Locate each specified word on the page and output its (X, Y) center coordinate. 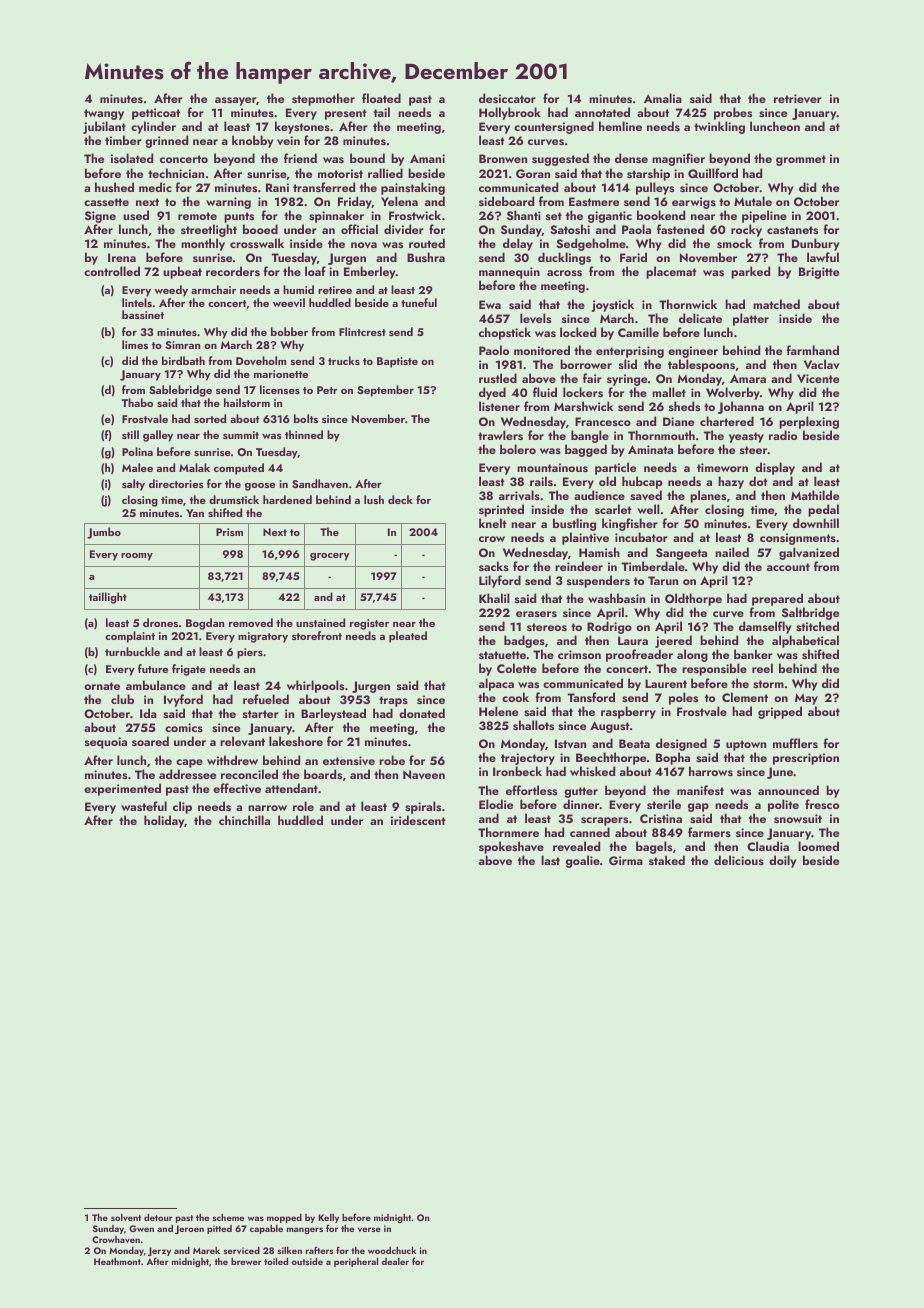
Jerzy (159, 1251)
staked (667, 860)
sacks (494, 566)
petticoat (156, 114)
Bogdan (205, 624)
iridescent (418, 820)
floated (381, 98)
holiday (164, 821)
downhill (816, 523)
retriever (798, 98)
